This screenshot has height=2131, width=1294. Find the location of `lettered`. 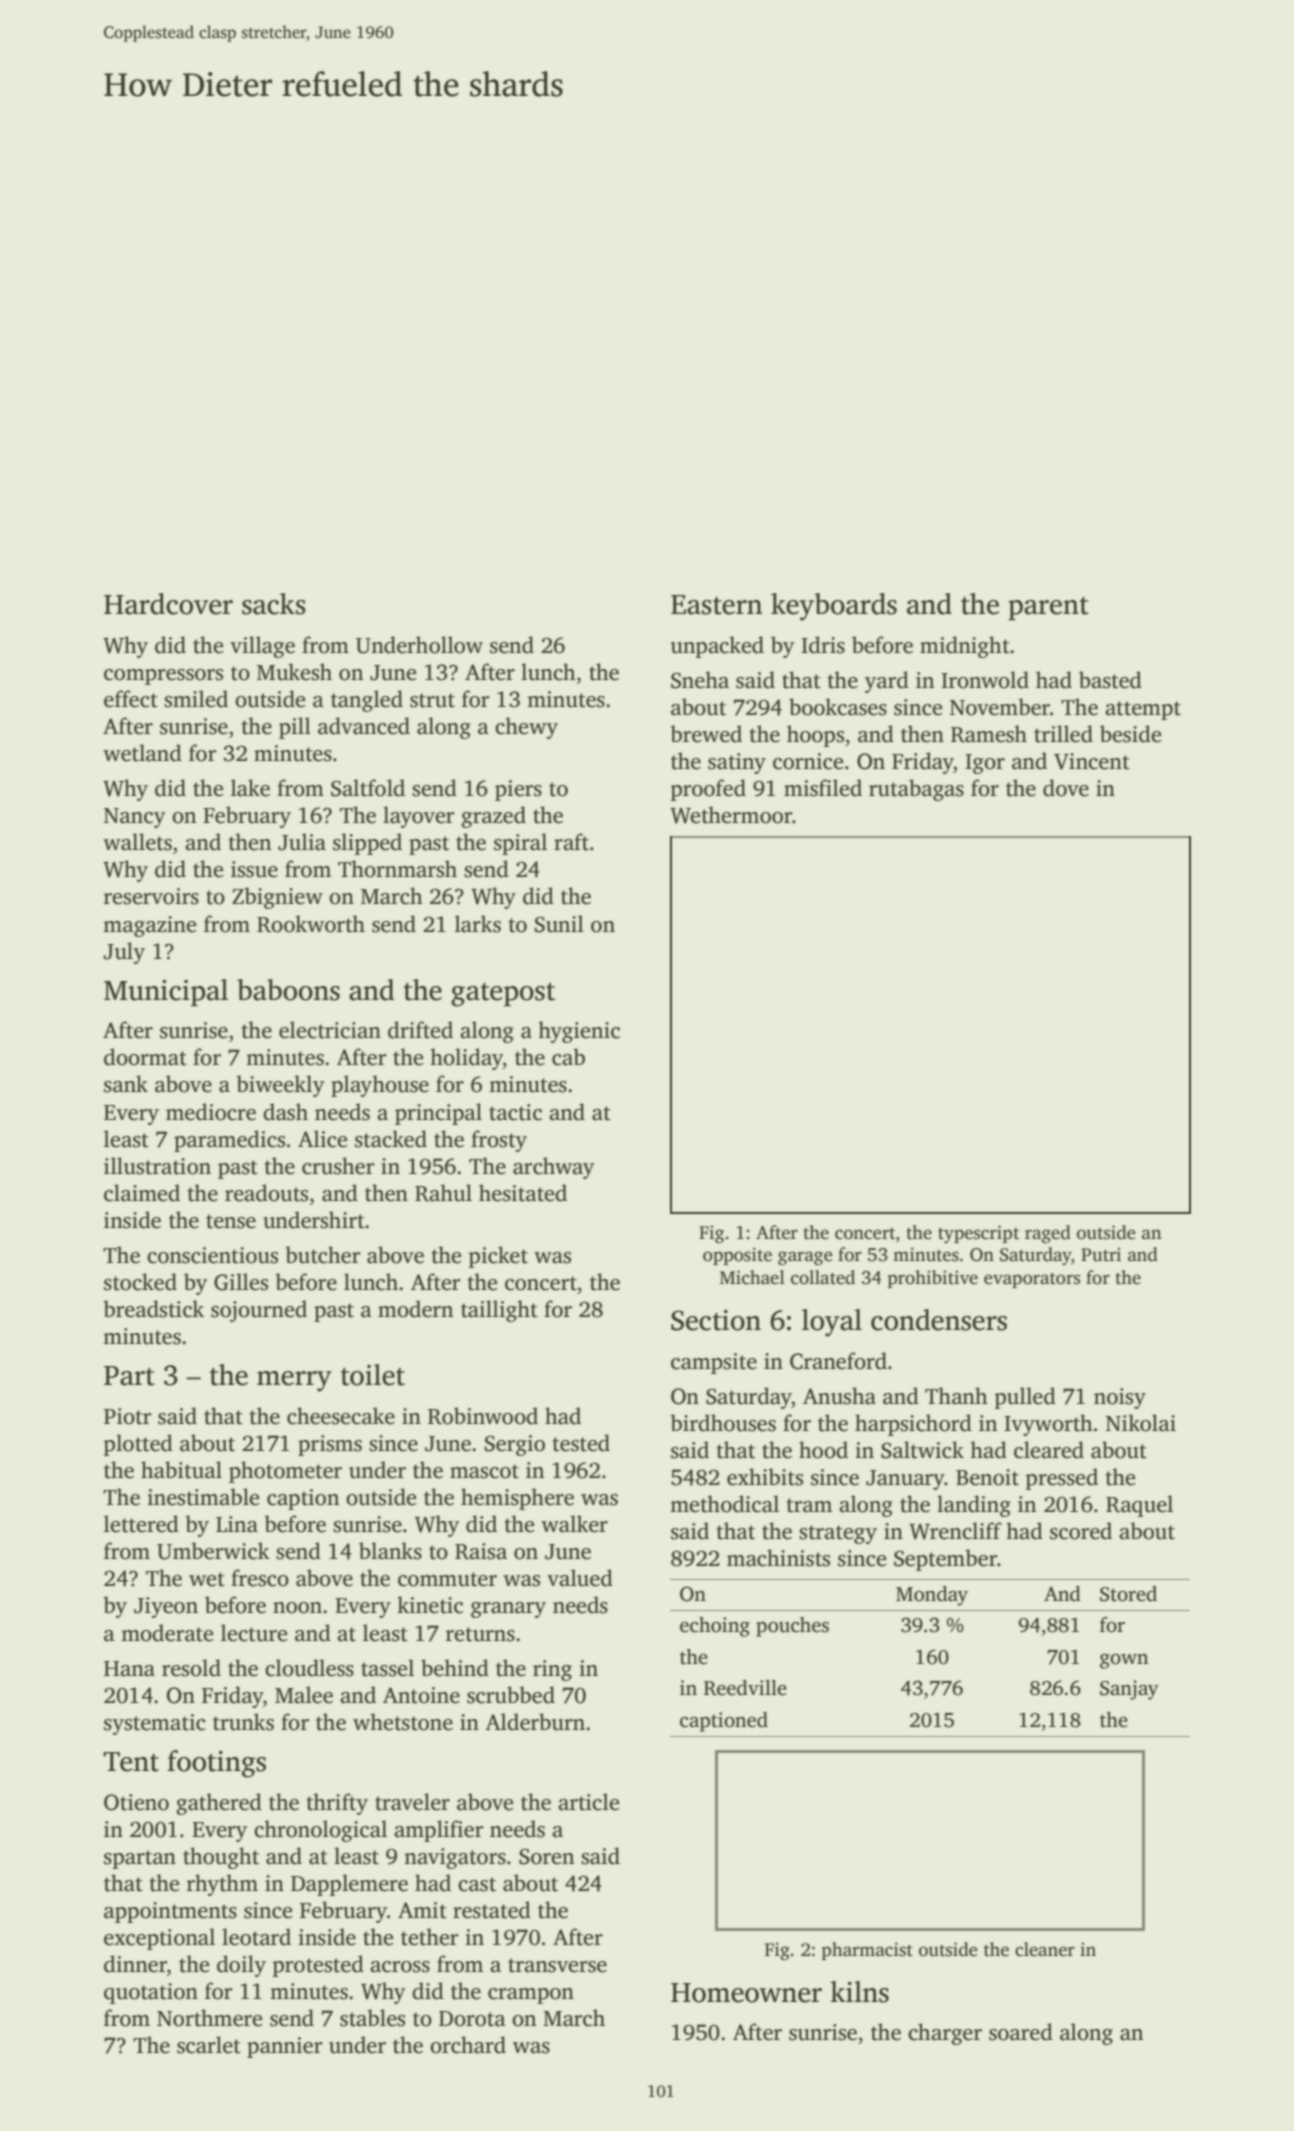

lettered is located at coordinates (141, 1524).
